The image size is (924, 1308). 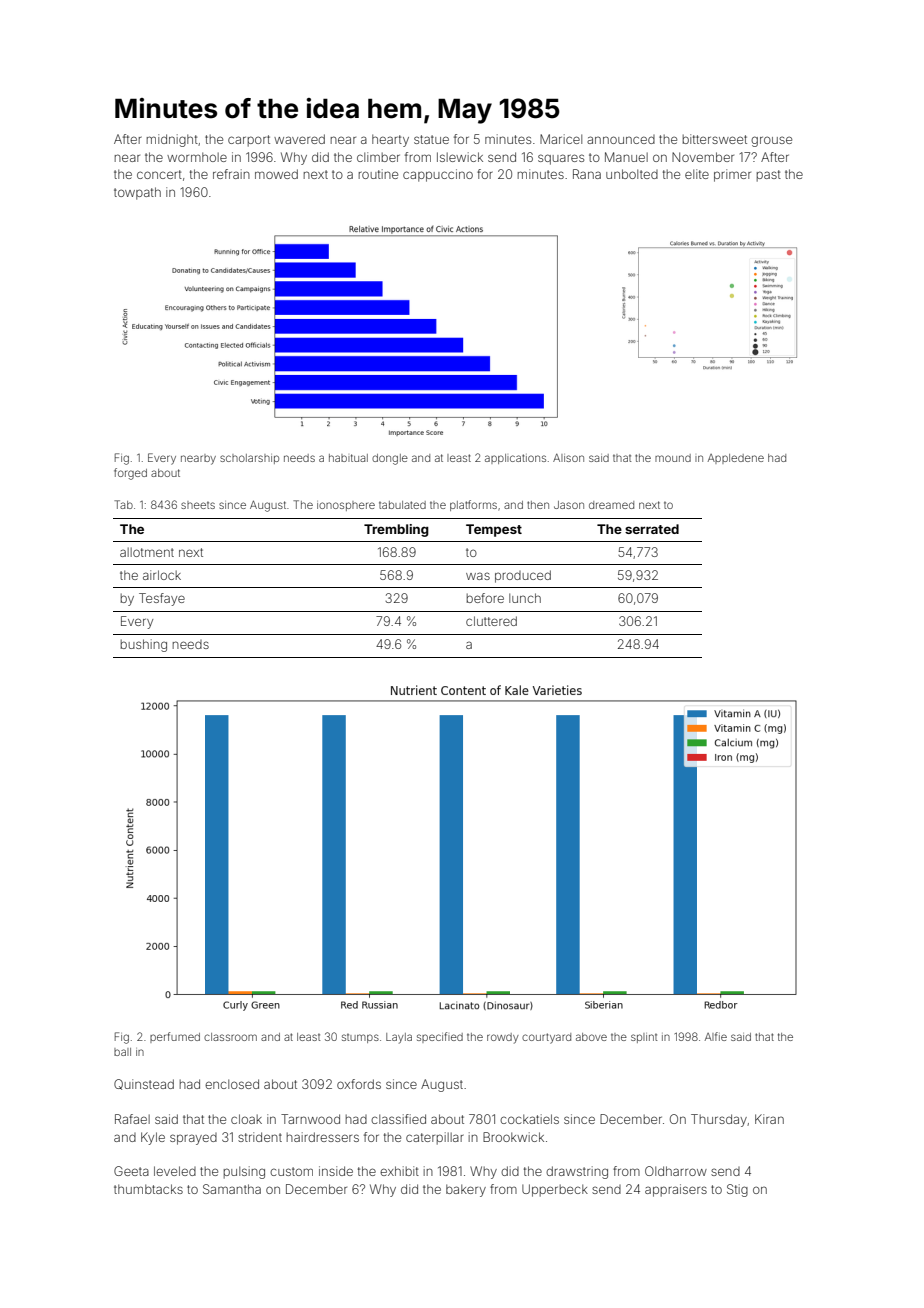 What do you see at coordinates (652, 529) in the screenshot?
I see `serrated` at bounding box center [652, 529].
